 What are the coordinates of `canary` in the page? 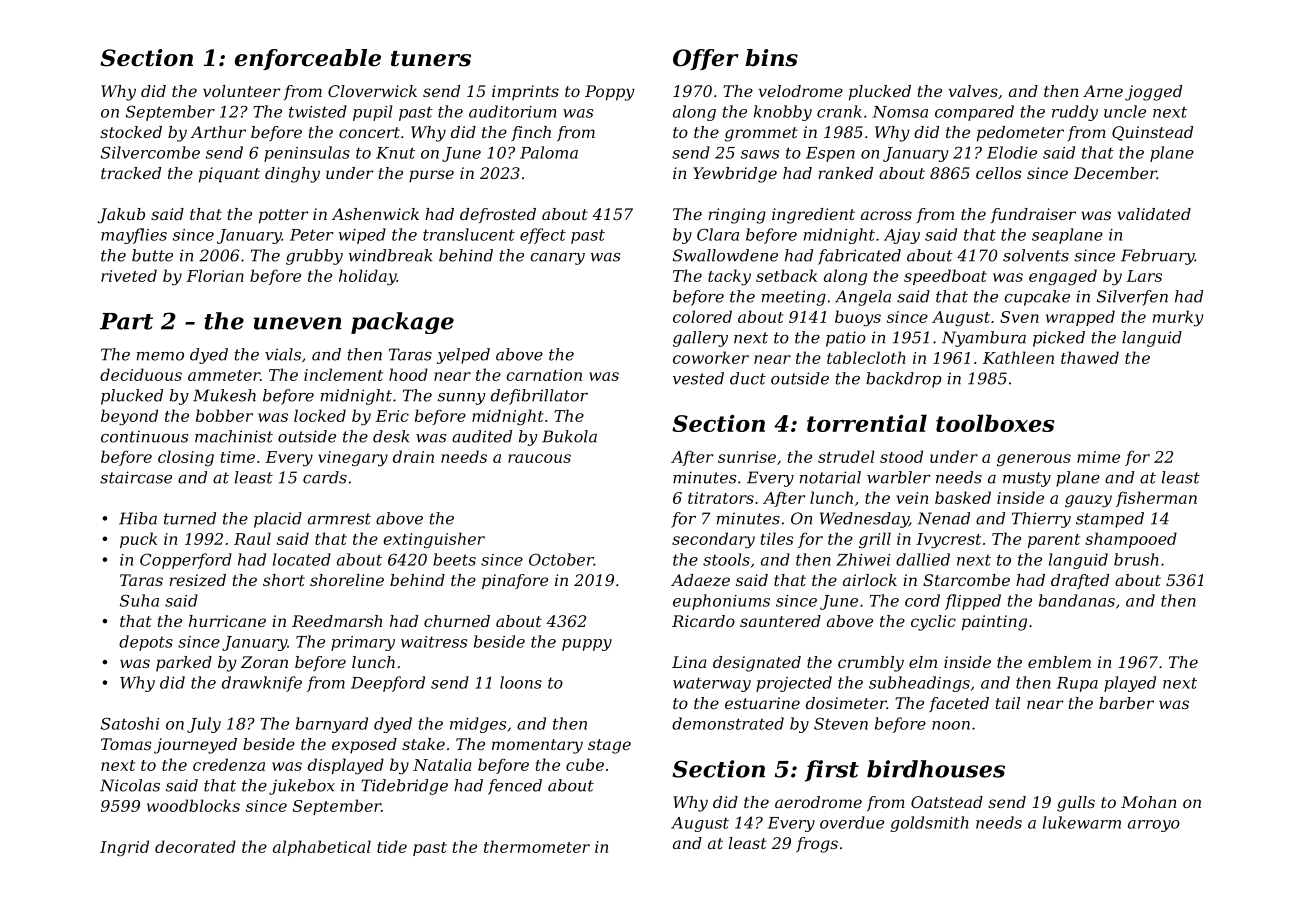 It's located at (557, 259).
